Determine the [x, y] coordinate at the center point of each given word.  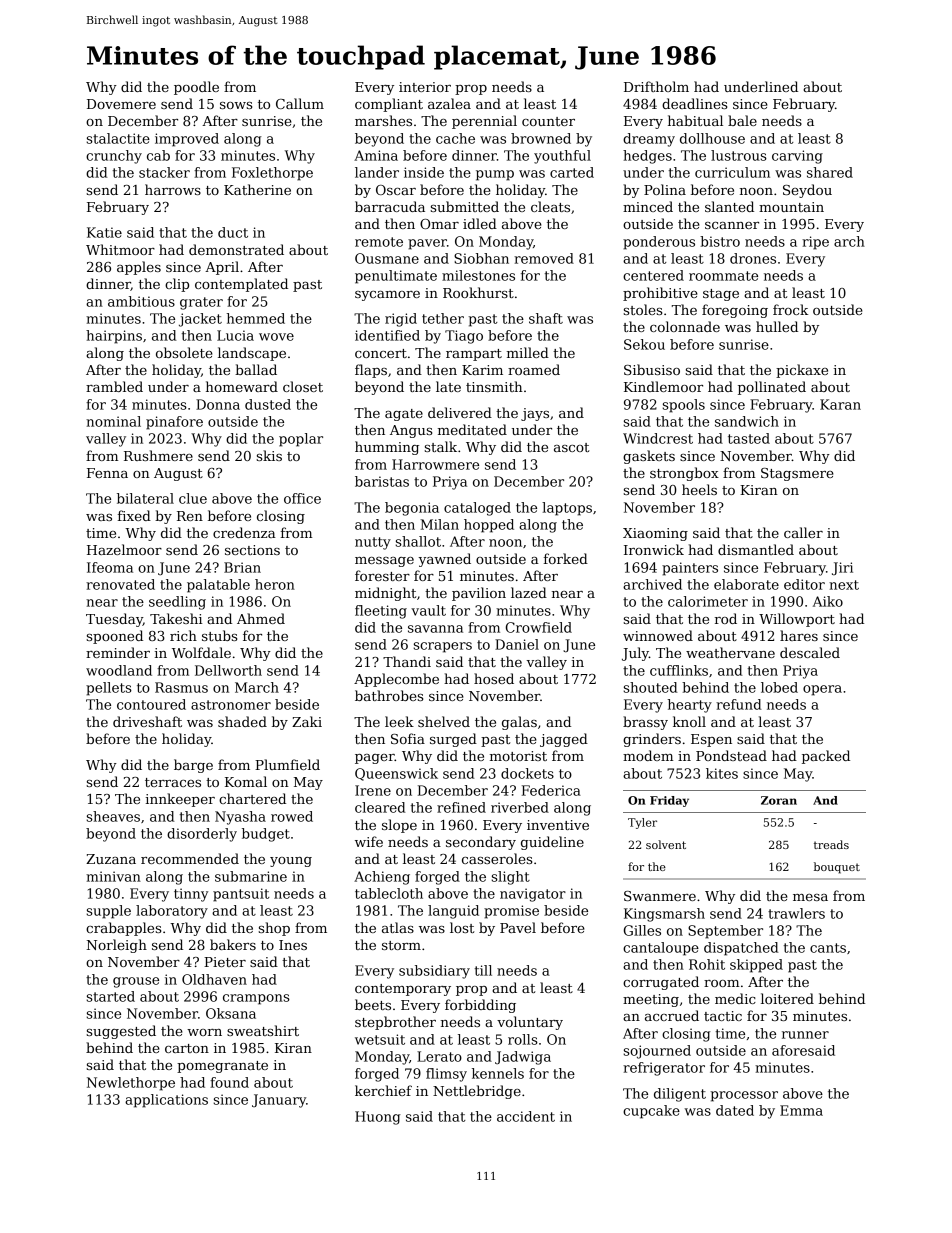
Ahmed [261, 618]
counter [548, 121]
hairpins [114, 337]
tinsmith [494, 386]
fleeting [381, 612]
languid [453, 912]
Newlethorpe [131, 1084]
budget [266, 835]
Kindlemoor [663, 386]
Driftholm [656, 86]
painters [690, 569]
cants [828, 948]
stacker [164, 172]
